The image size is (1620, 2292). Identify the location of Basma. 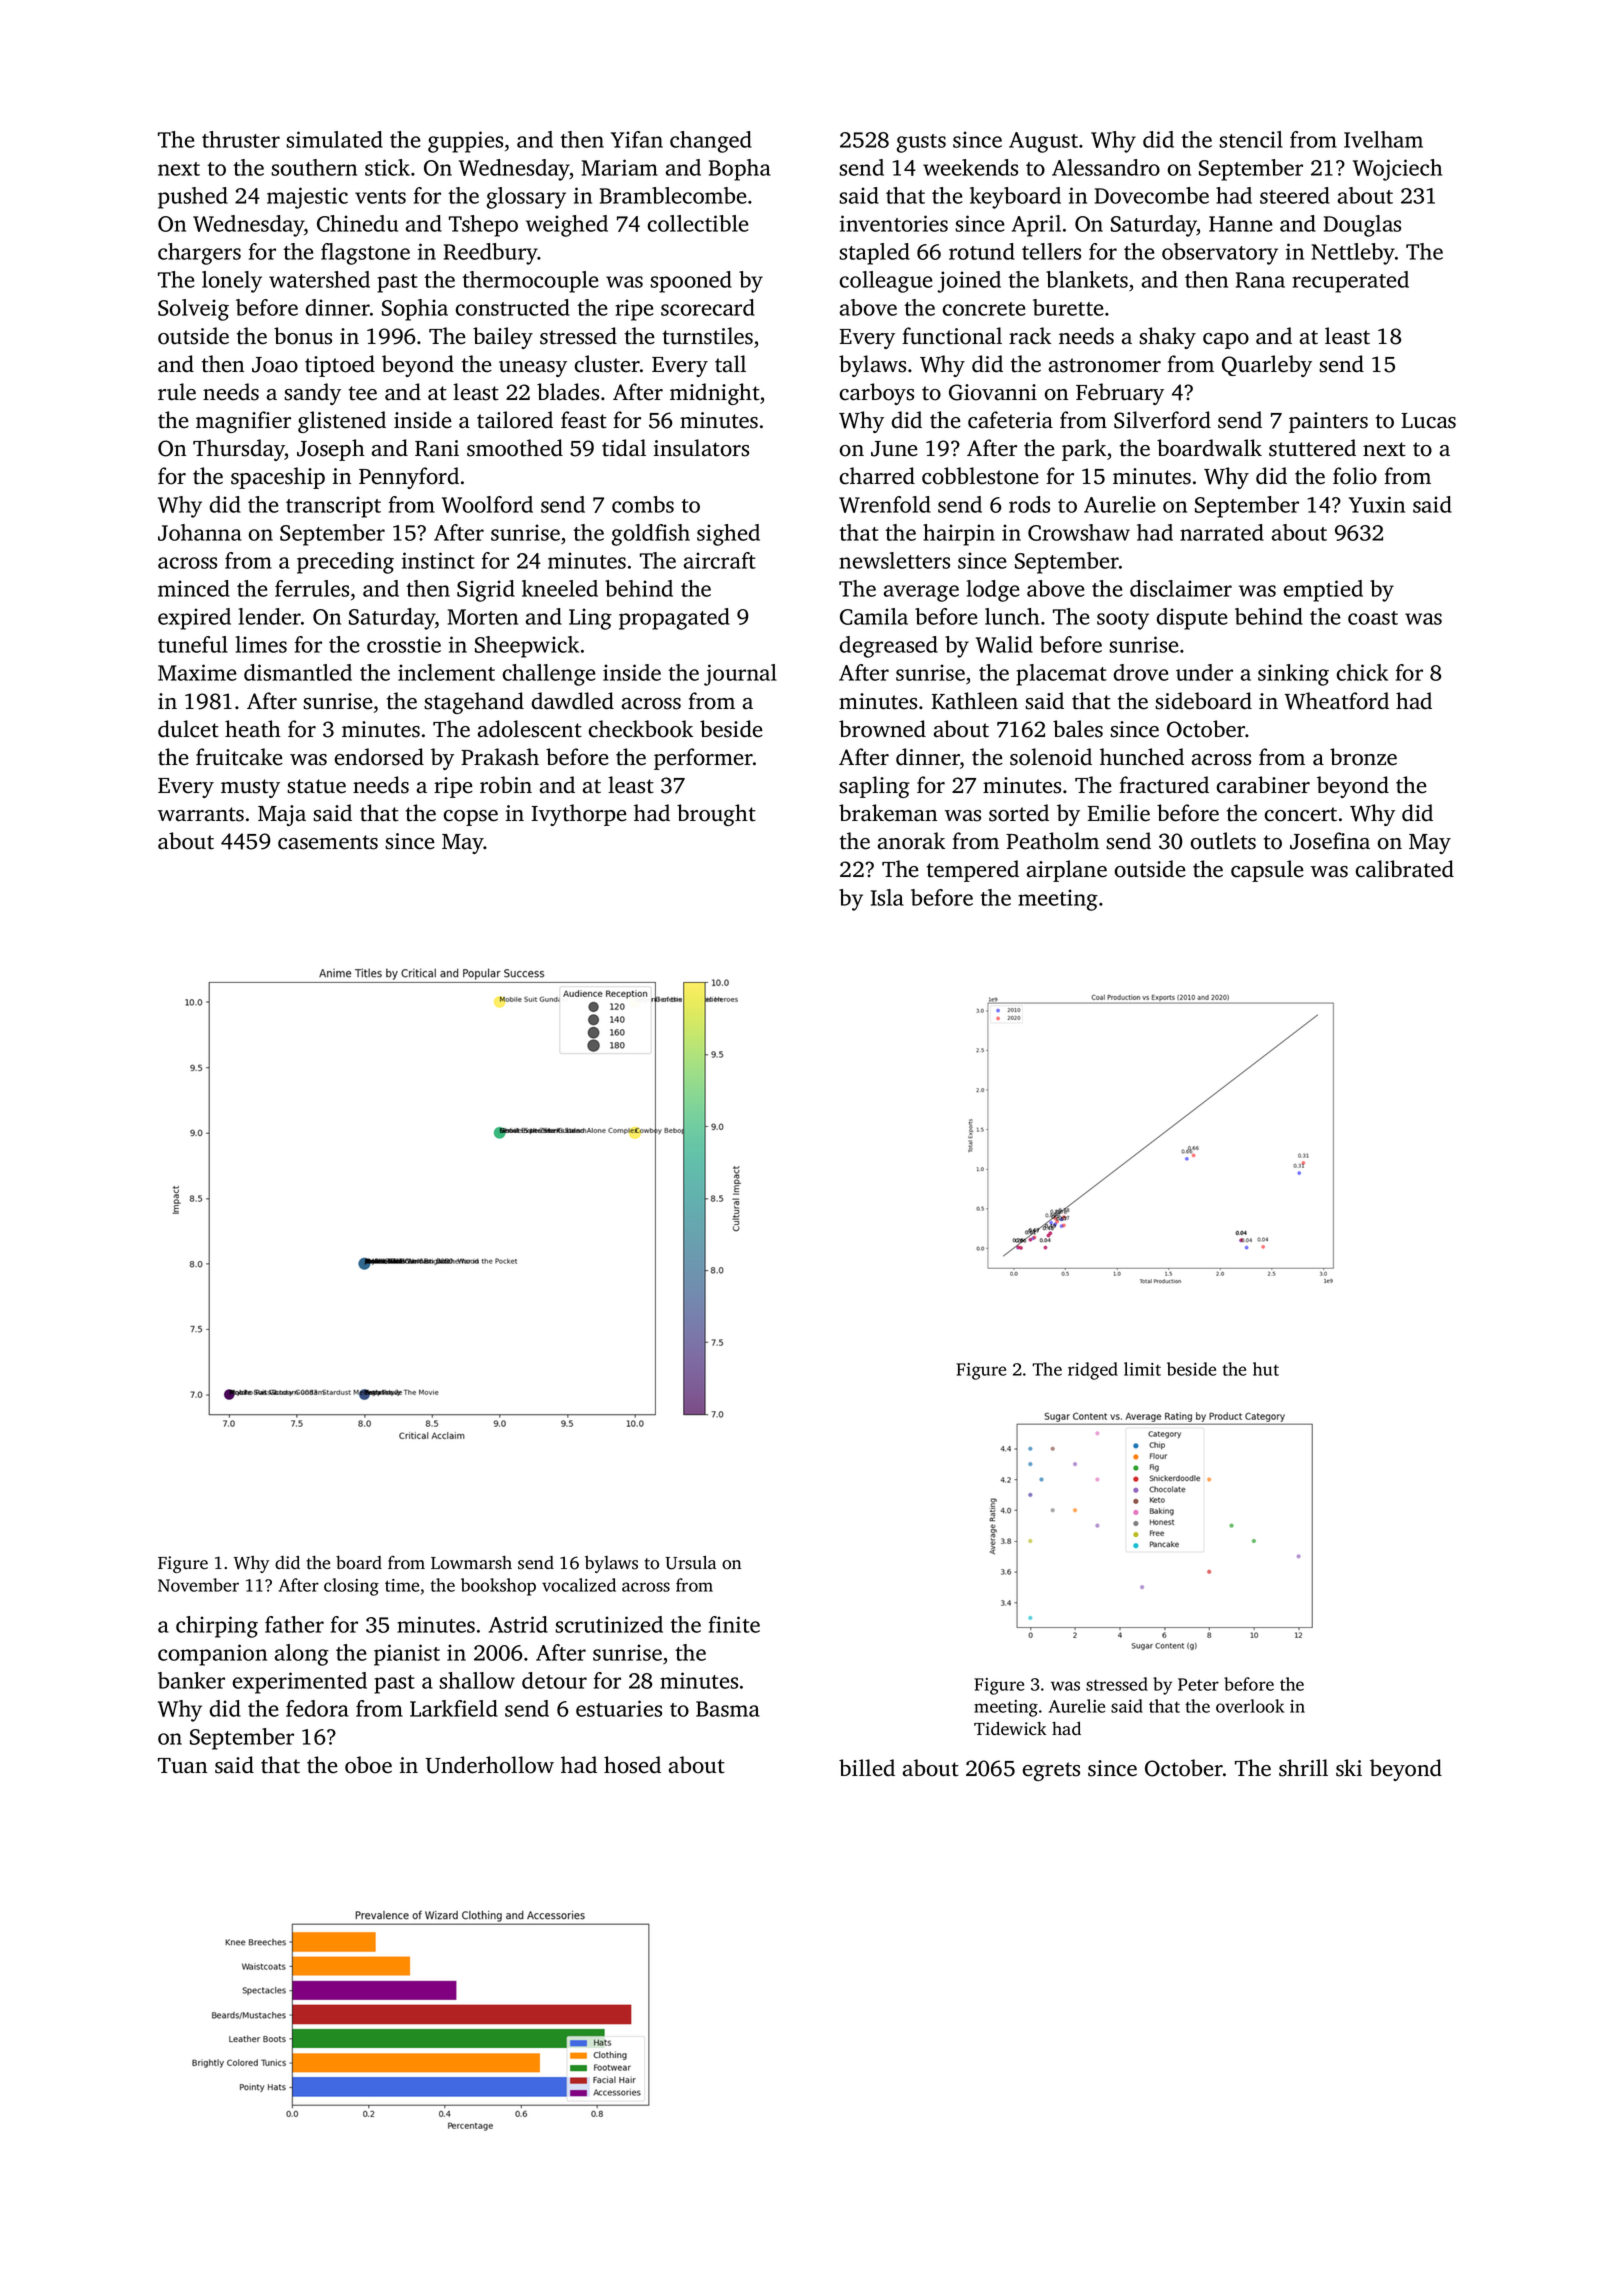
(728, 1709).
